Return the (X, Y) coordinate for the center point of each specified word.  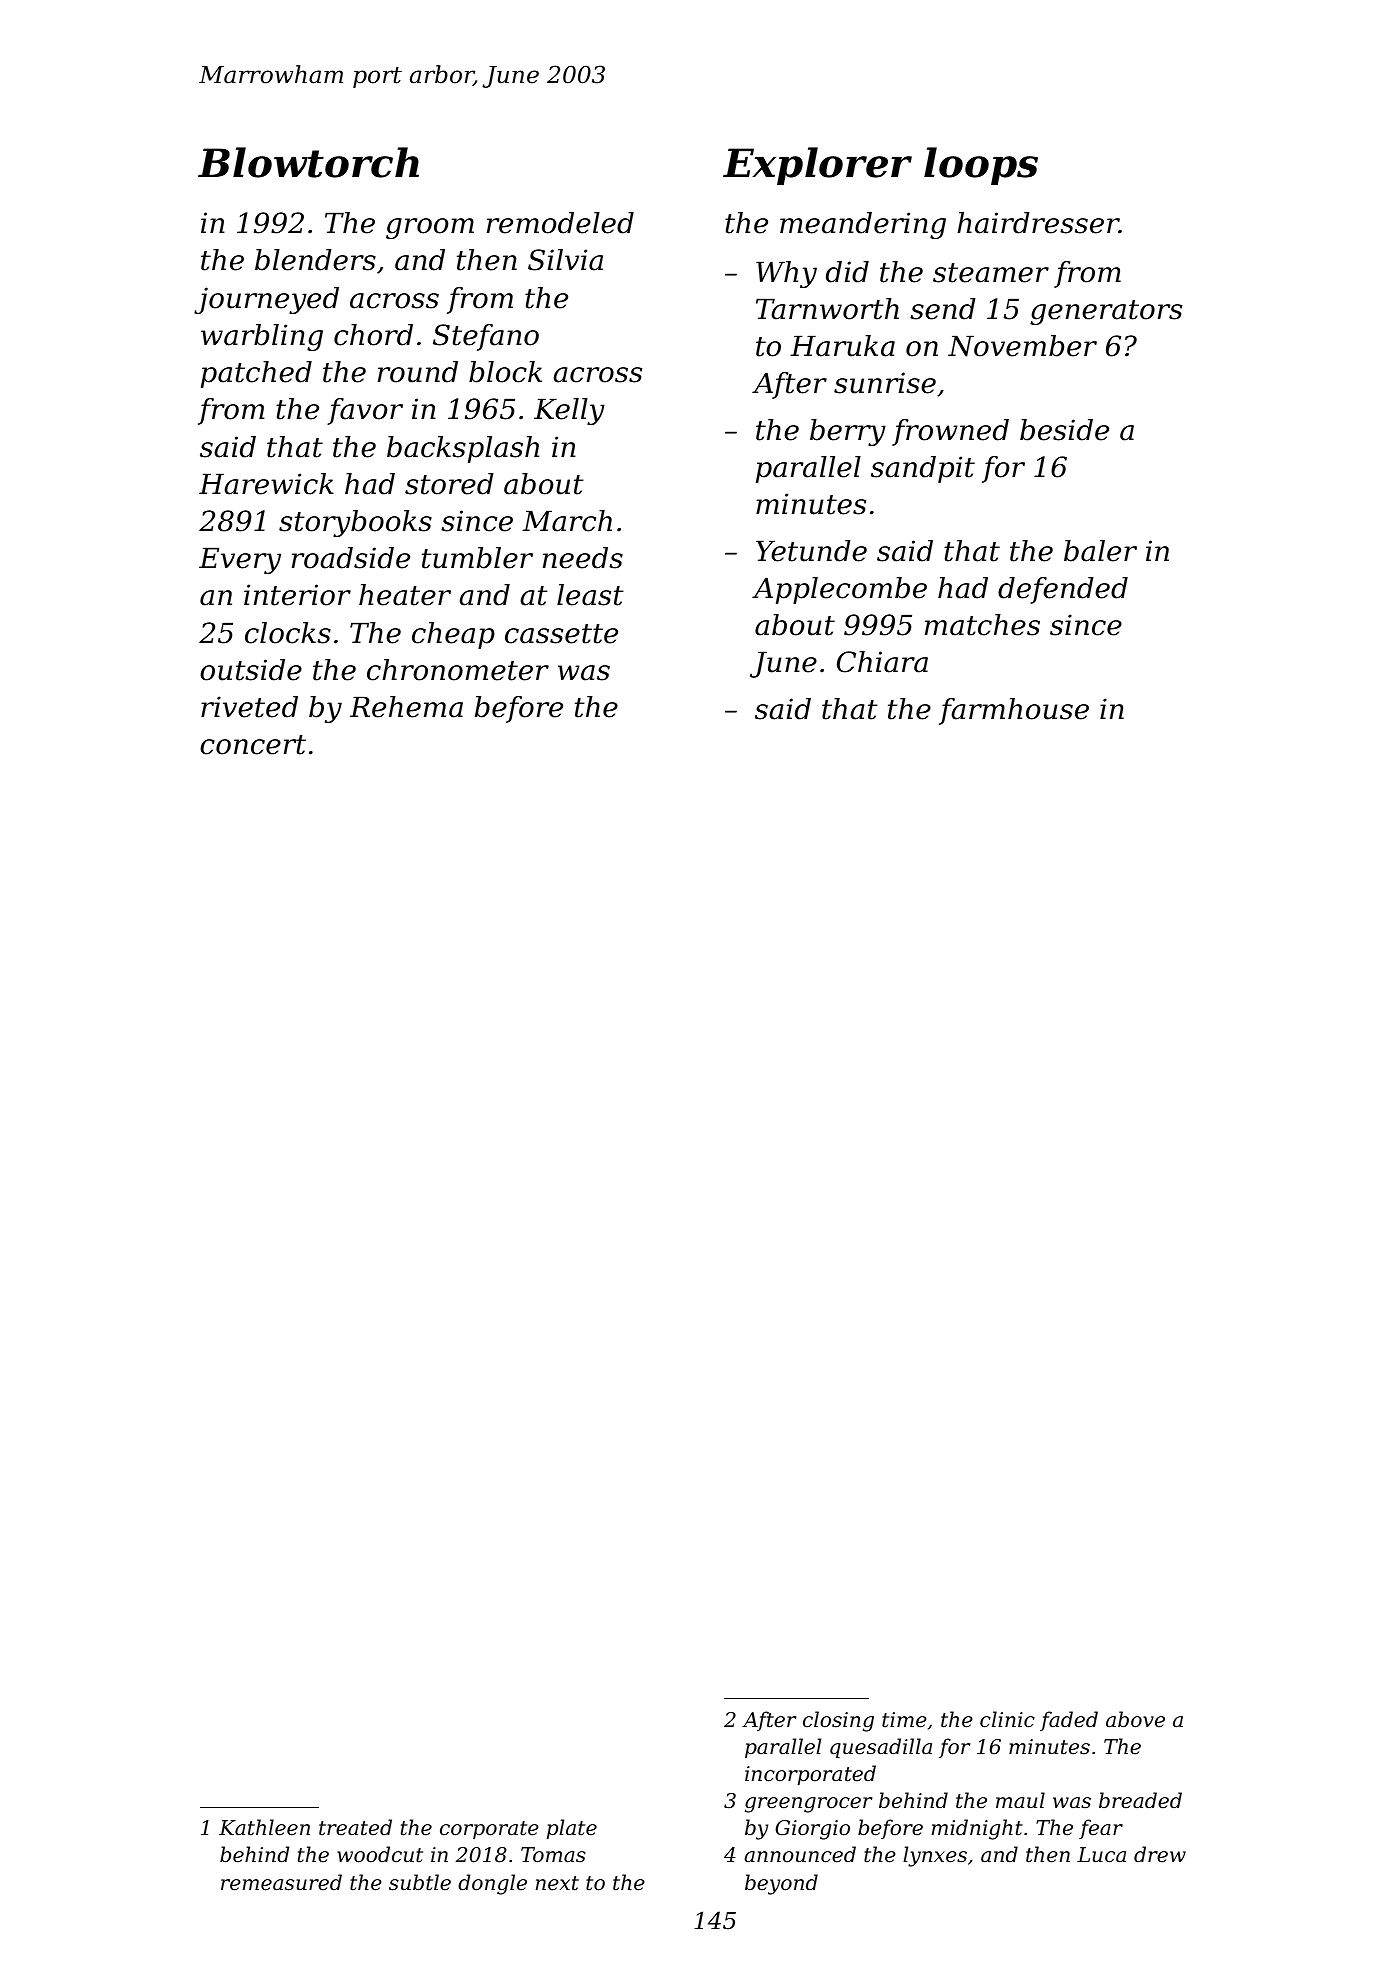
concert (253, 745)
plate (572, 1829)
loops (981, 166)
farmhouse (1014, 711)
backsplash (463, 449)
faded (1069, 1721)
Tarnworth (827, 309)
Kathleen (264, 1827)
